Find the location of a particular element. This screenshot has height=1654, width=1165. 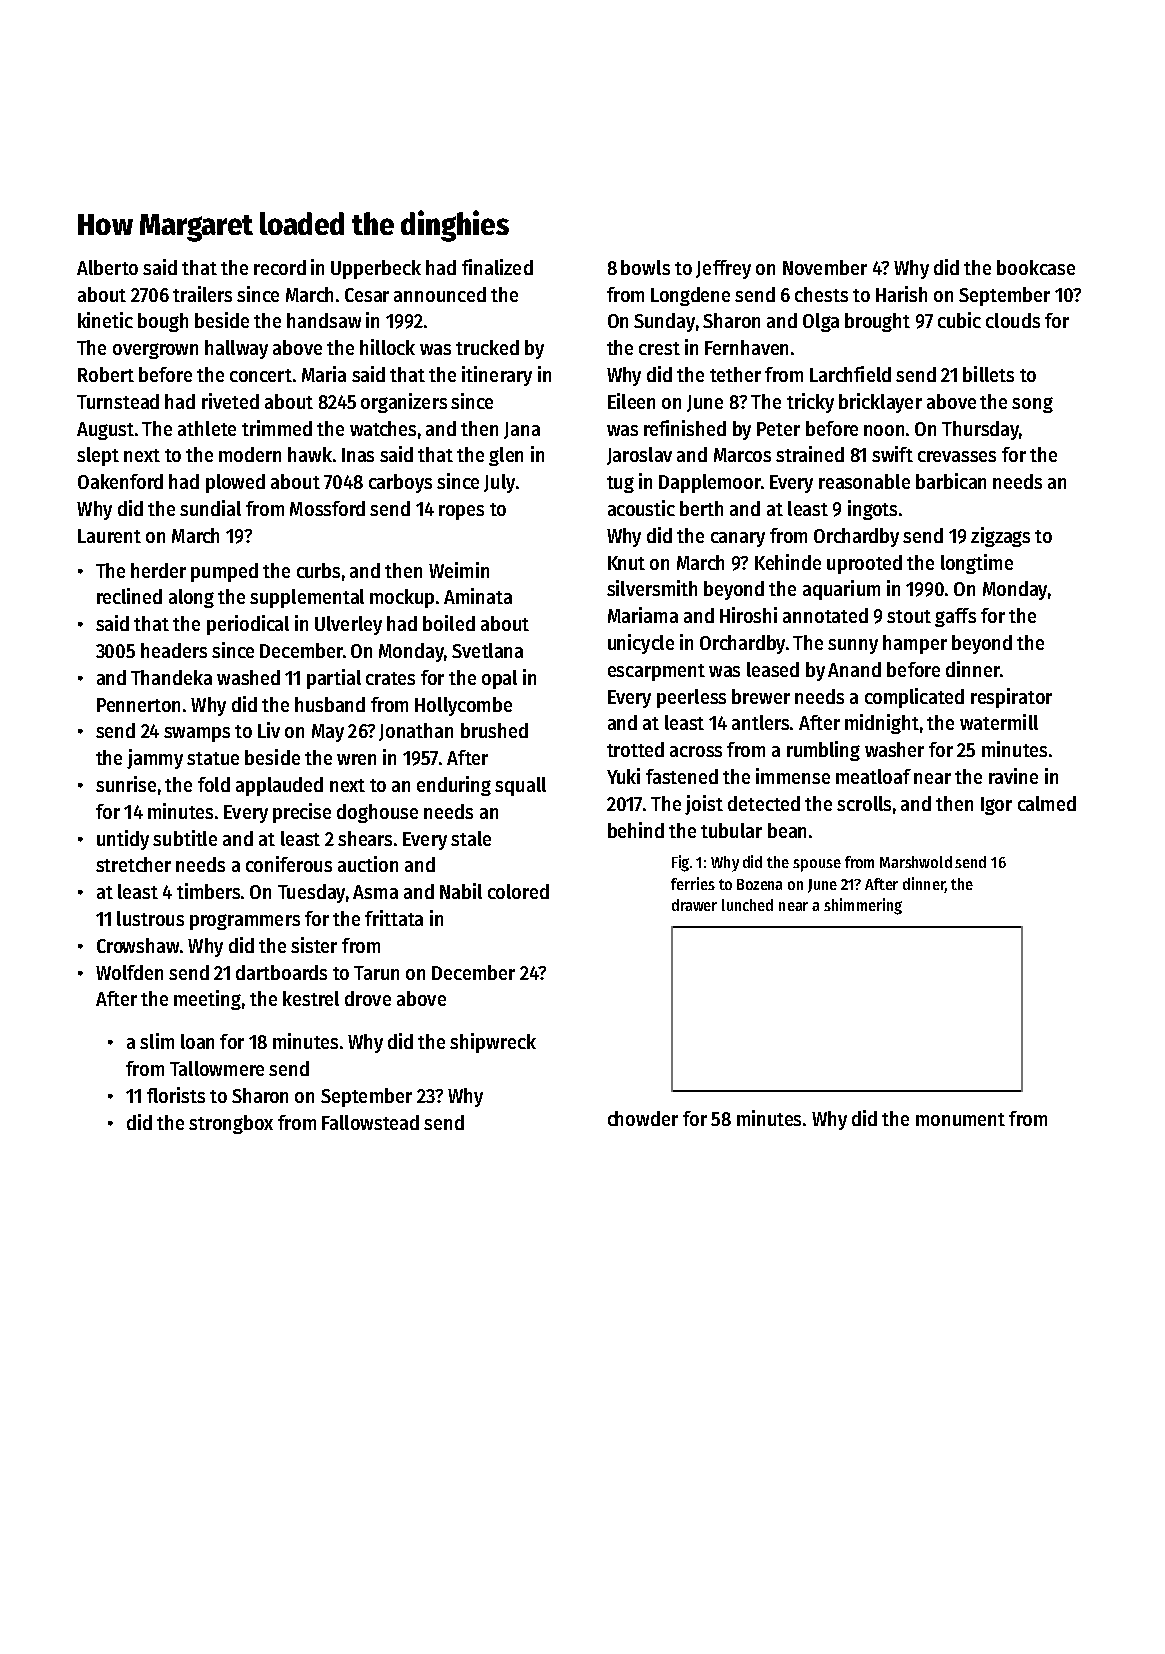

longtime is located at coordinates (977, 564).
